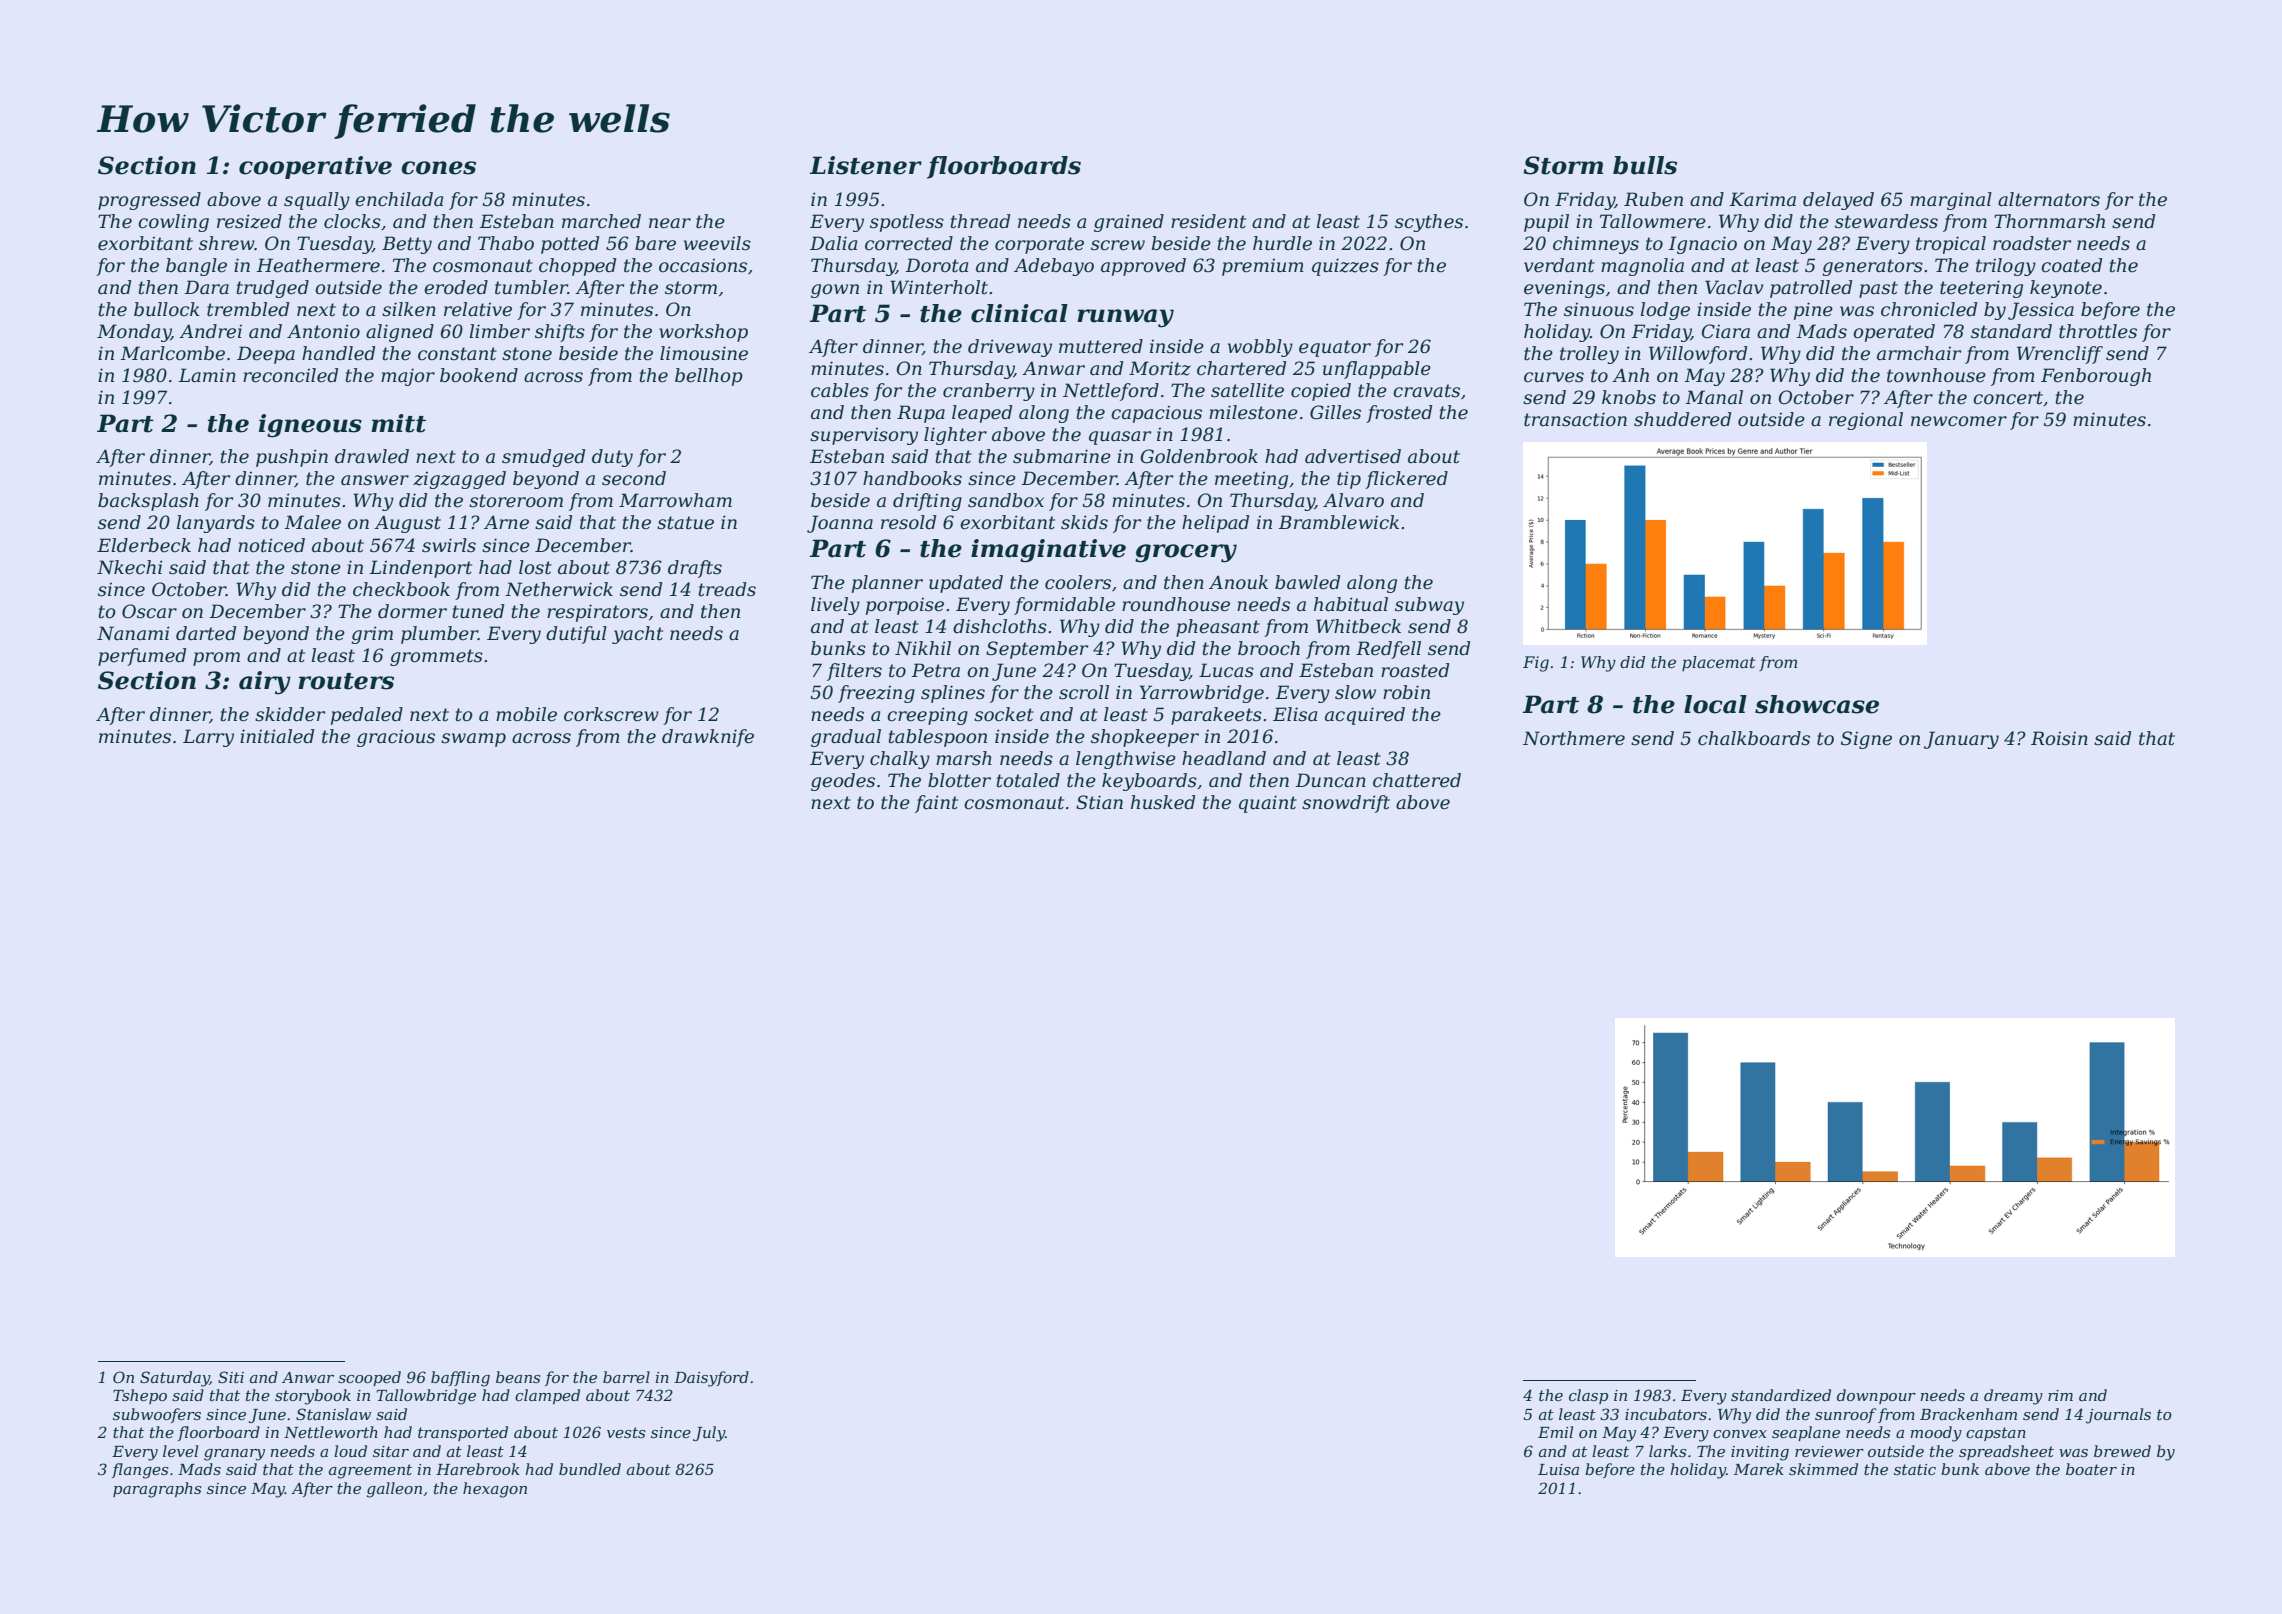  I want to click on quasar, so click(1120, 438).
